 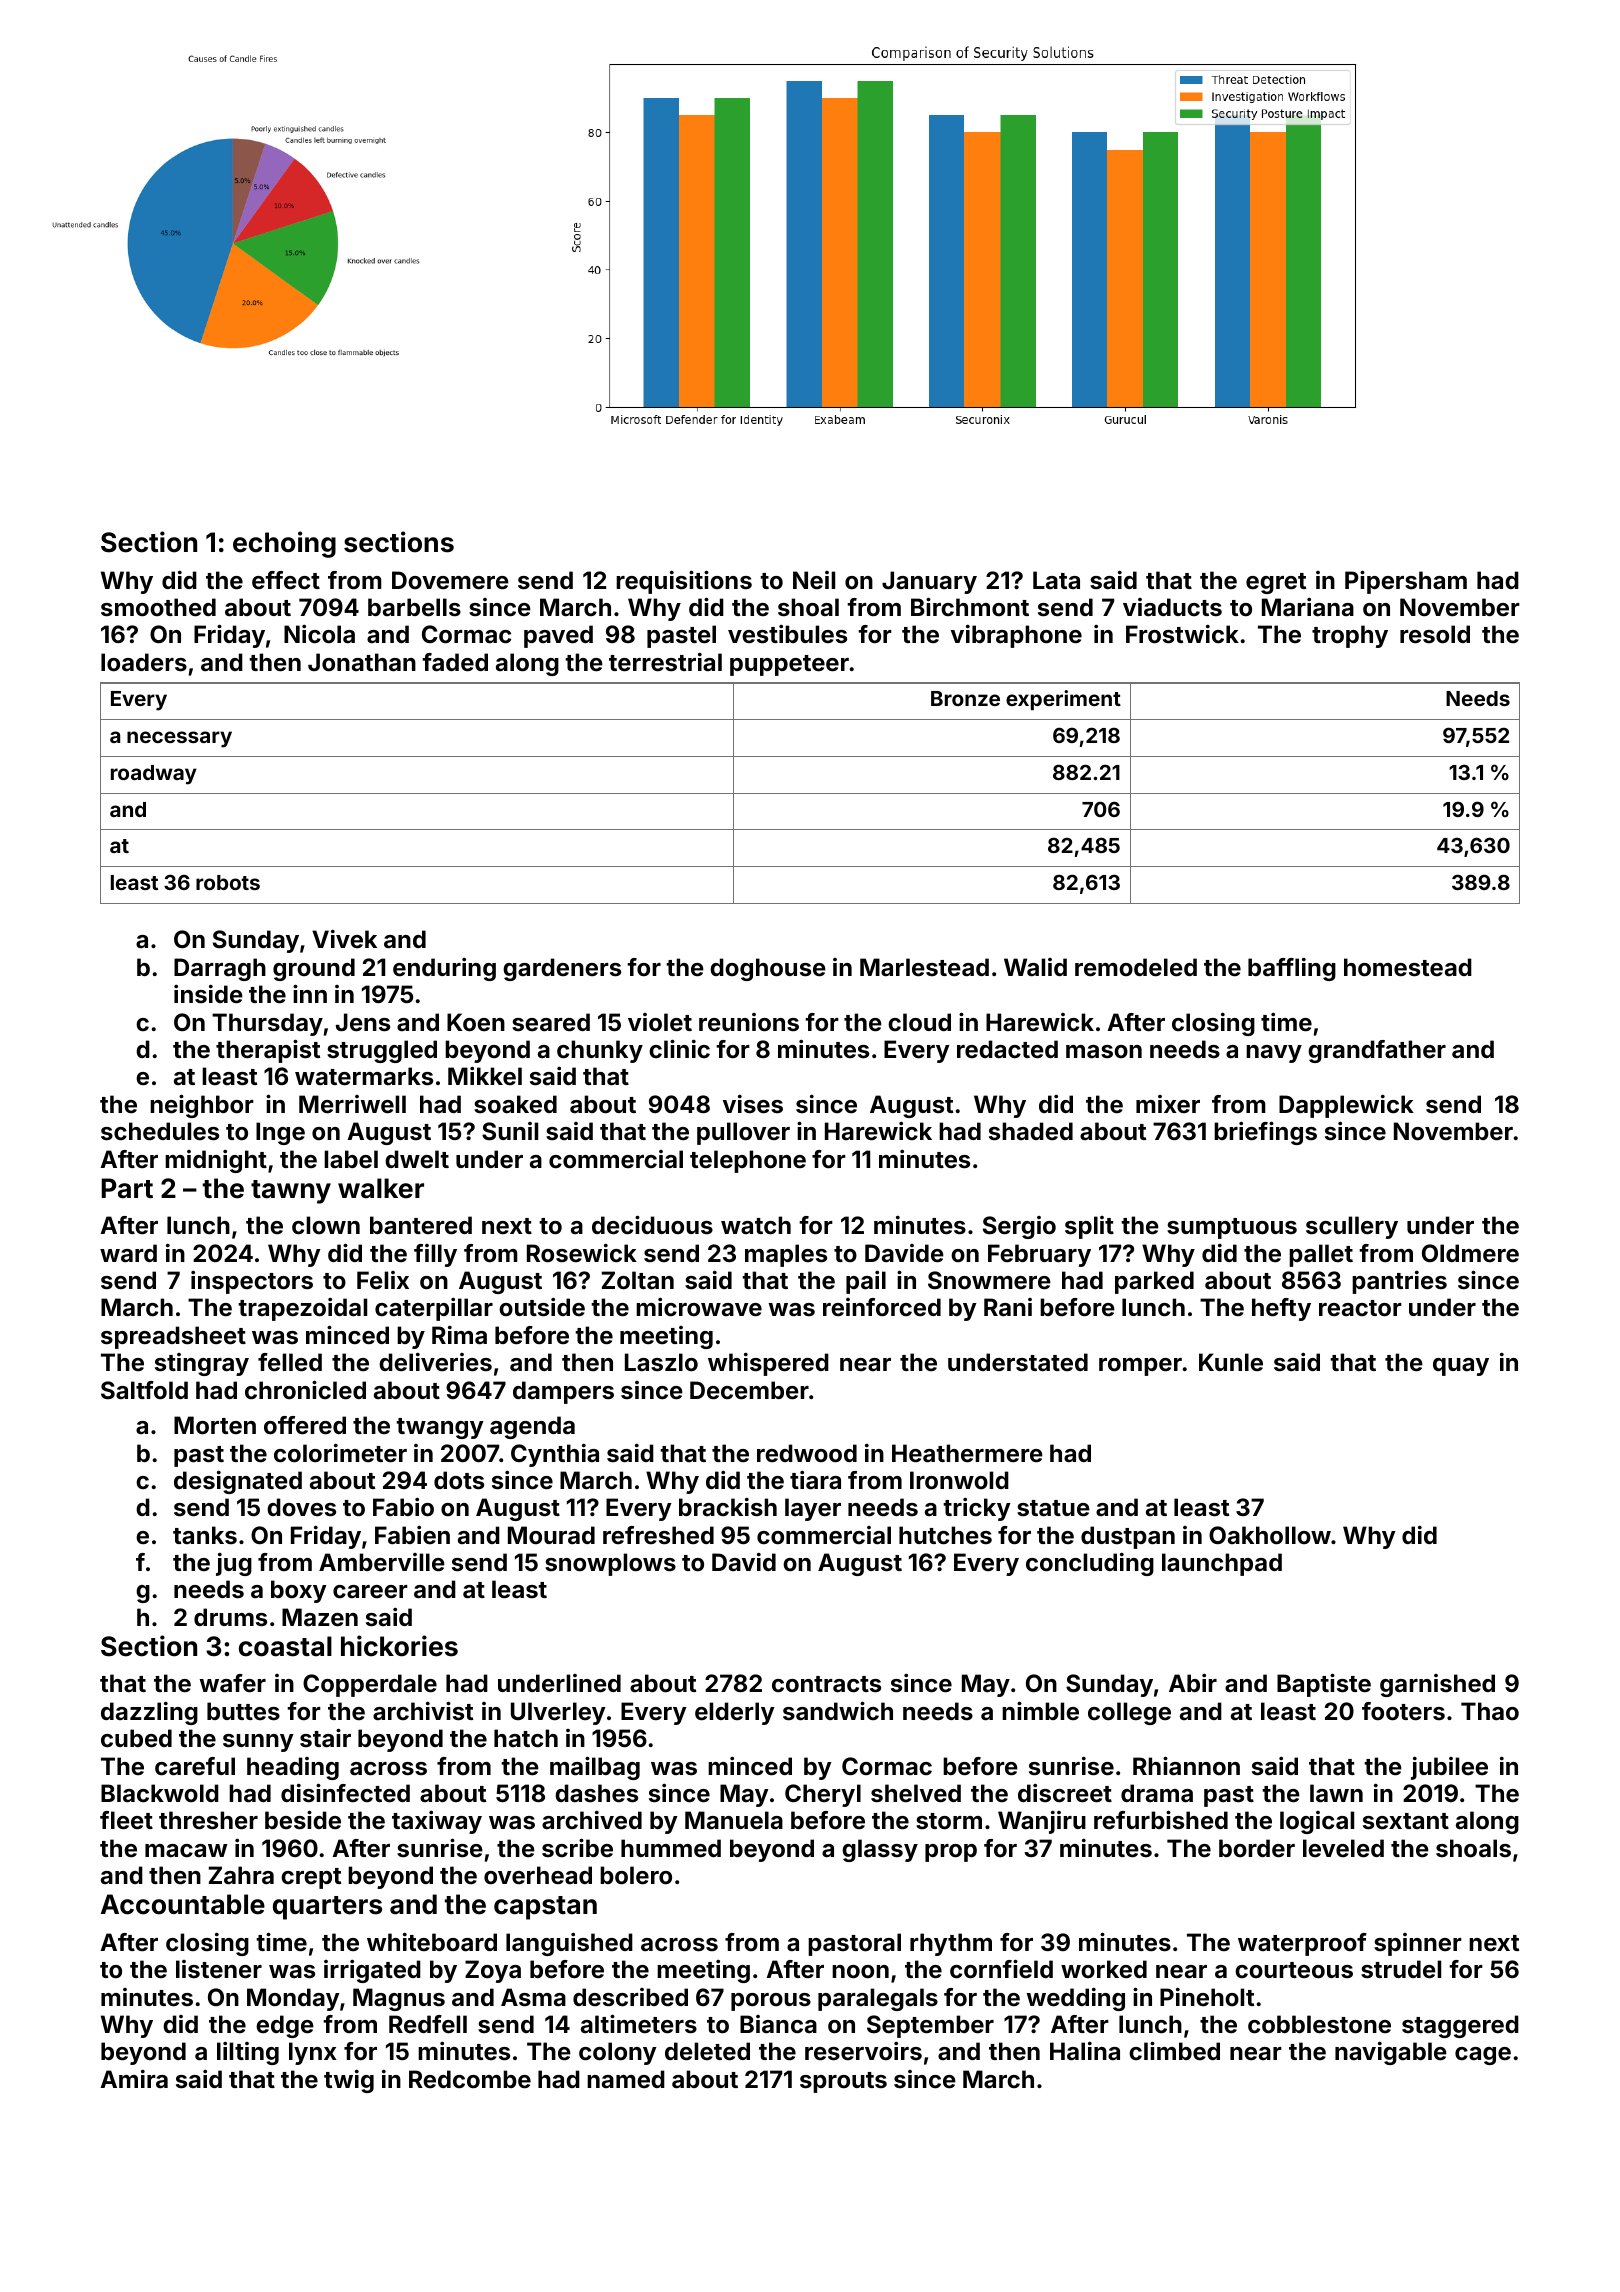 What do you see at coordinates (768, 969) in the document?
I see `doghouse` at bounding box center [768, 969].
